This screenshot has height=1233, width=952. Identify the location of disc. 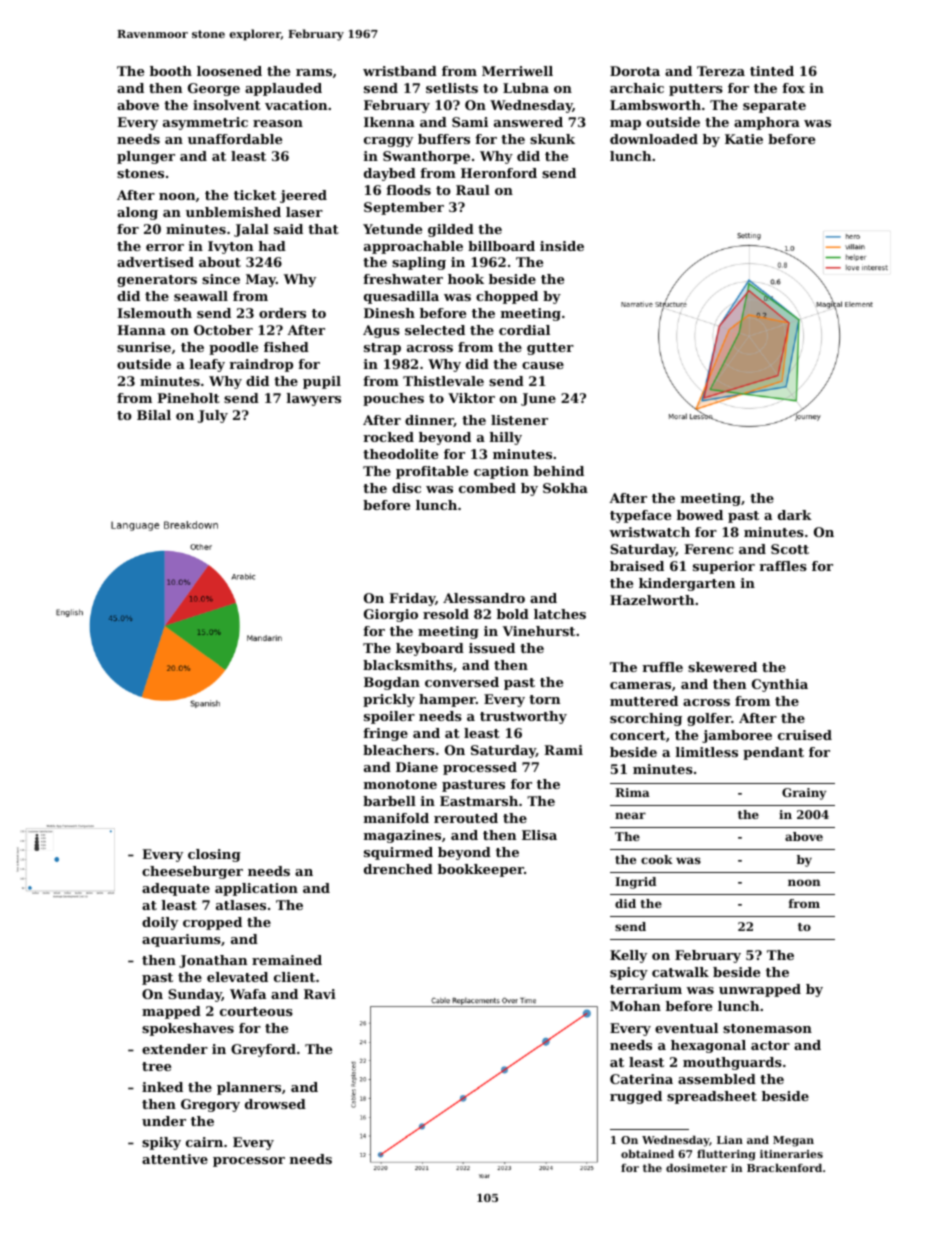
(406, 488).
